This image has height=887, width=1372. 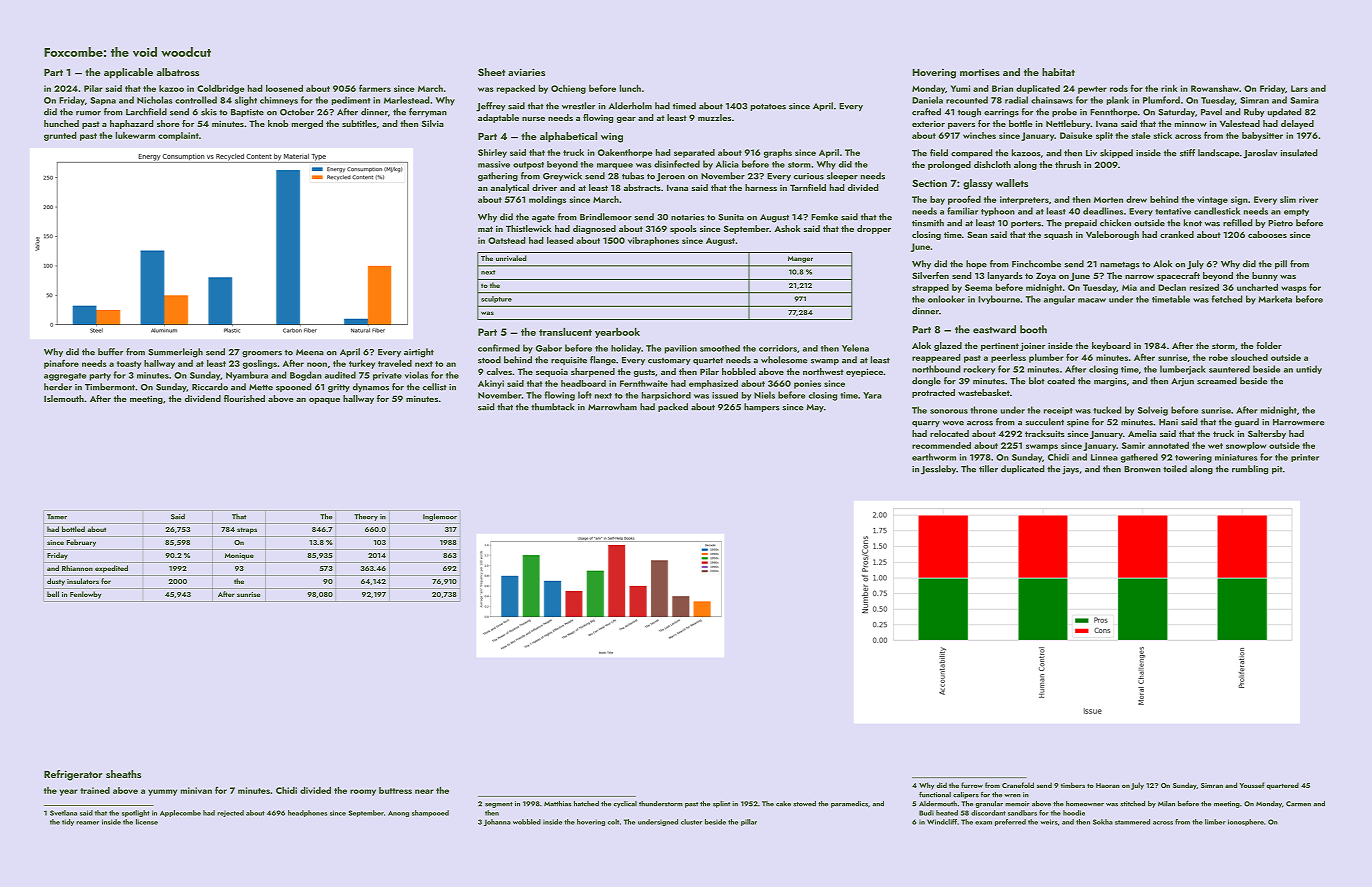 What do you see at coordinates (1269, 345) in the image?
I see `folder` at bounding box center [1269, 345].
